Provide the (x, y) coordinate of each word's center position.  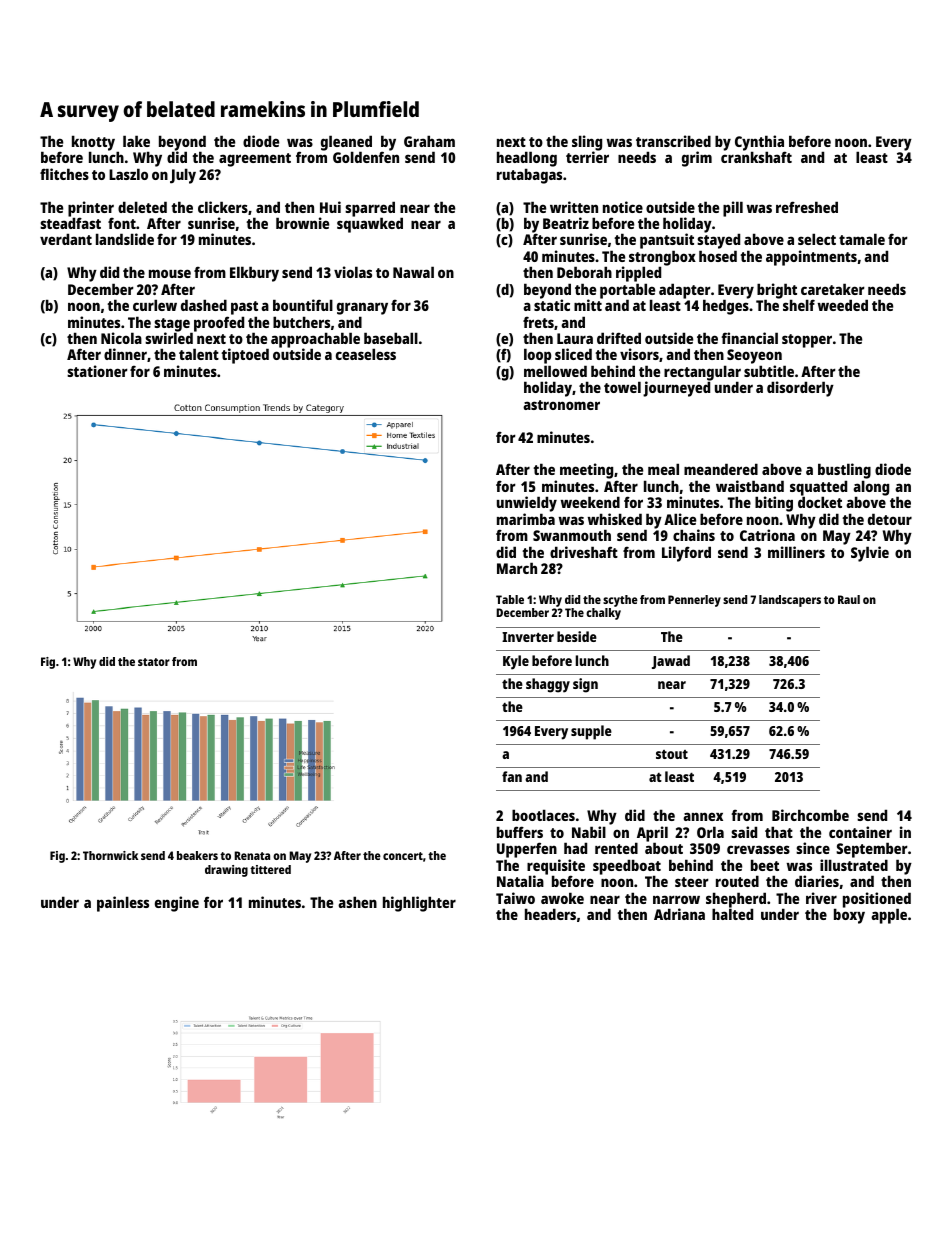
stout (672, 754)
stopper (807, 341)
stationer (97, 371)
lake (136, 141)
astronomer (561, 405)
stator (154, 662)
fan (512, 776)
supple (591, 732)
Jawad (671, 662)
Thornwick (110, 855)
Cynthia (760, 143)
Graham (429, 141)
